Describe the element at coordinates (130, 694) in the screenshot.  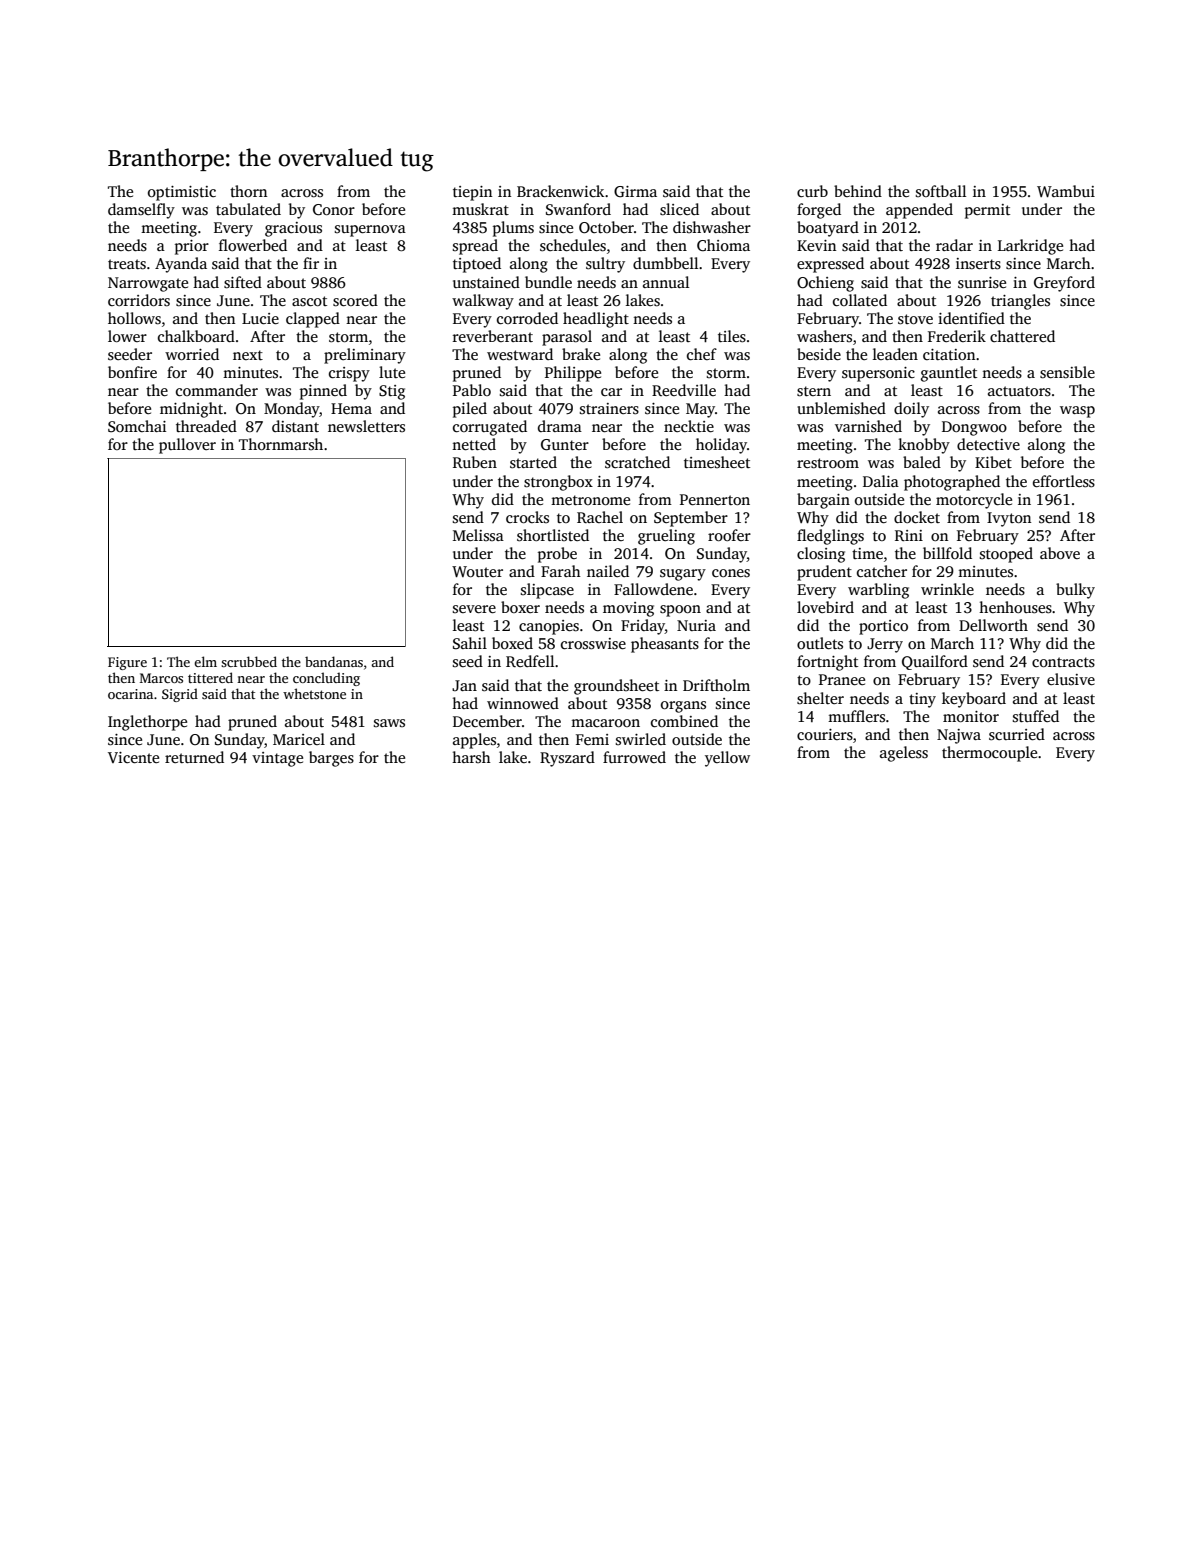
I see `ocarina` at that location.
